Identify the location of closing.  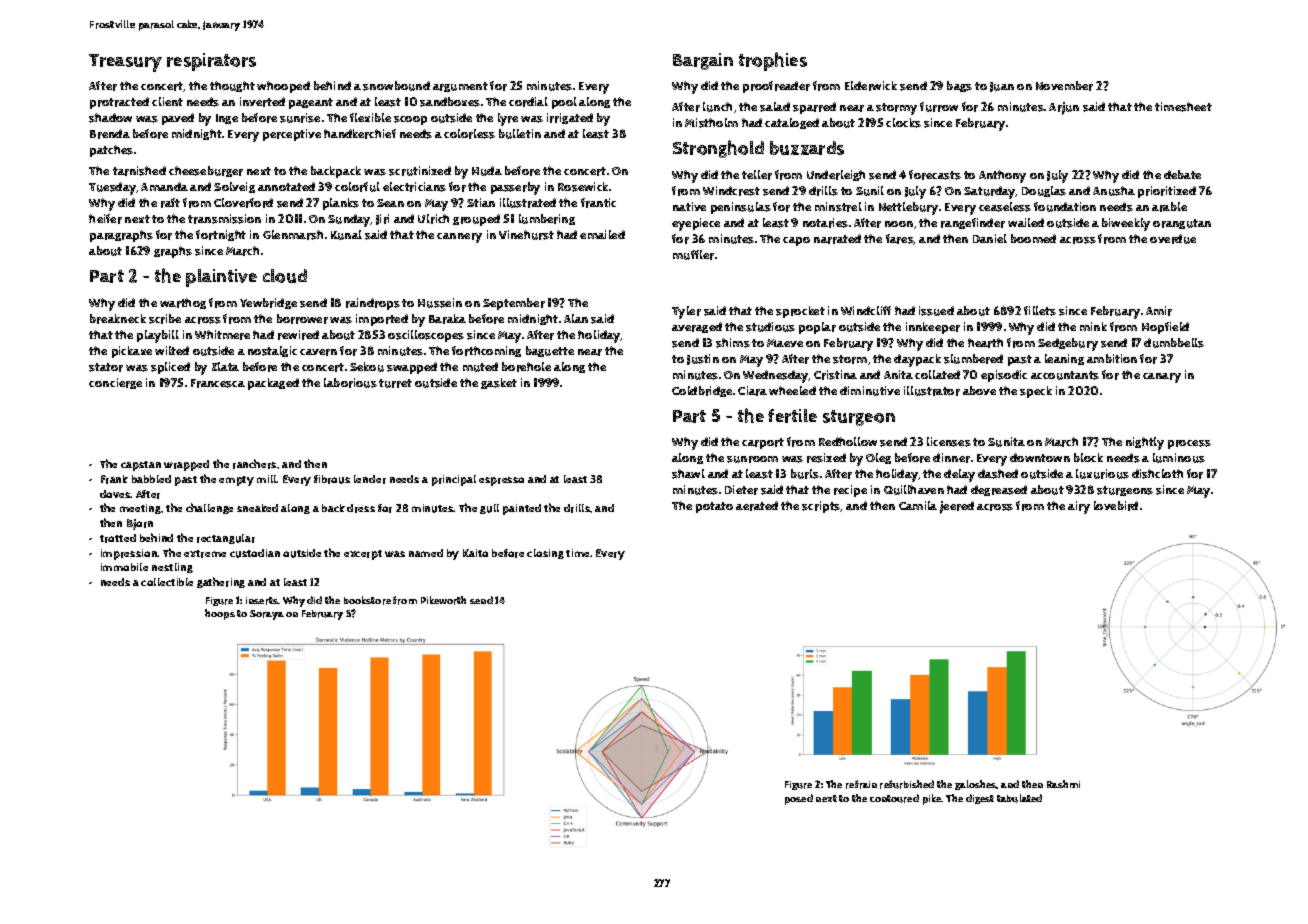
(545, 554).
